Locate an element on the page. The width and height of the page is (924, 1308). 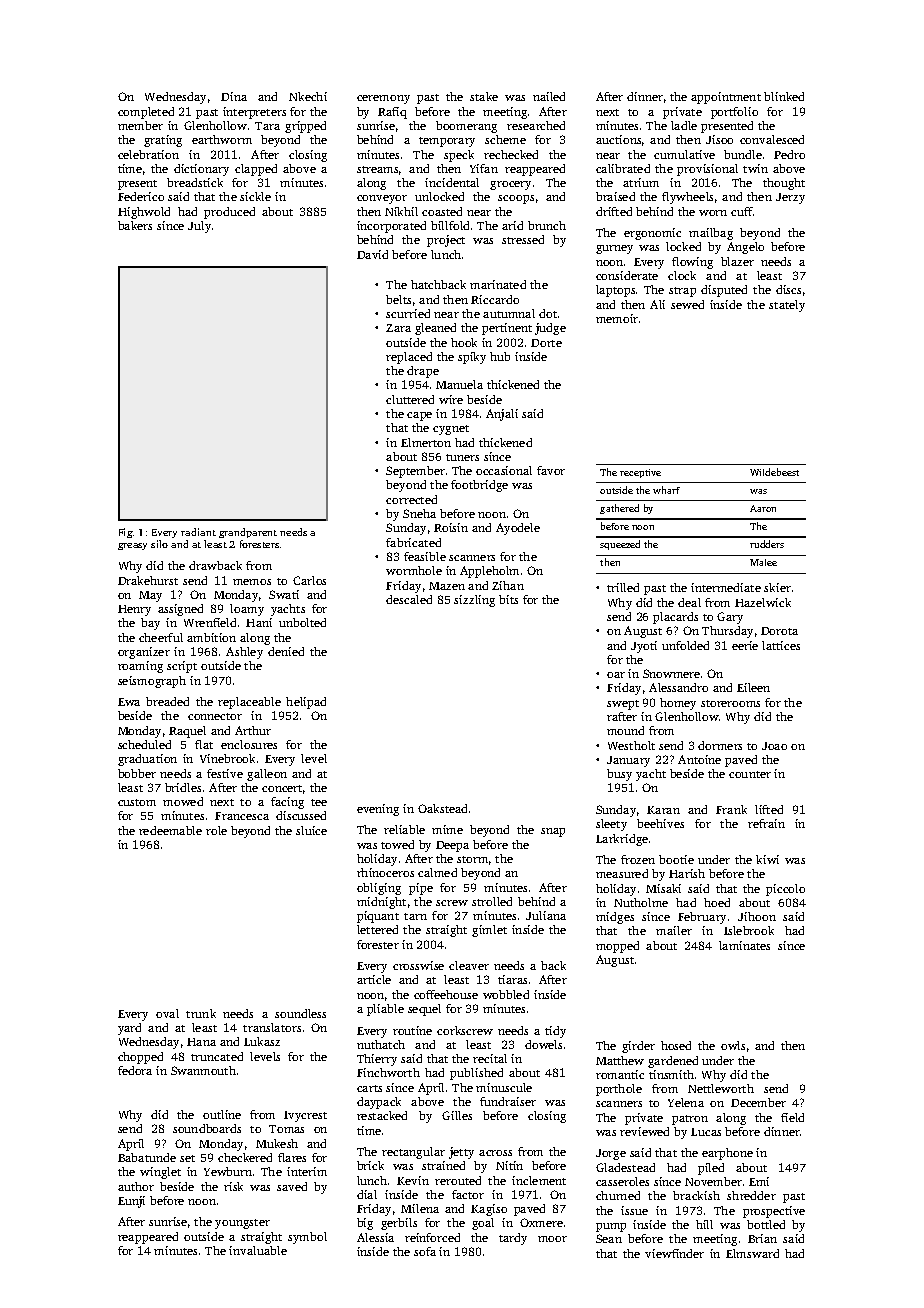
Hazelwick is located at coordinates (763, 602).
